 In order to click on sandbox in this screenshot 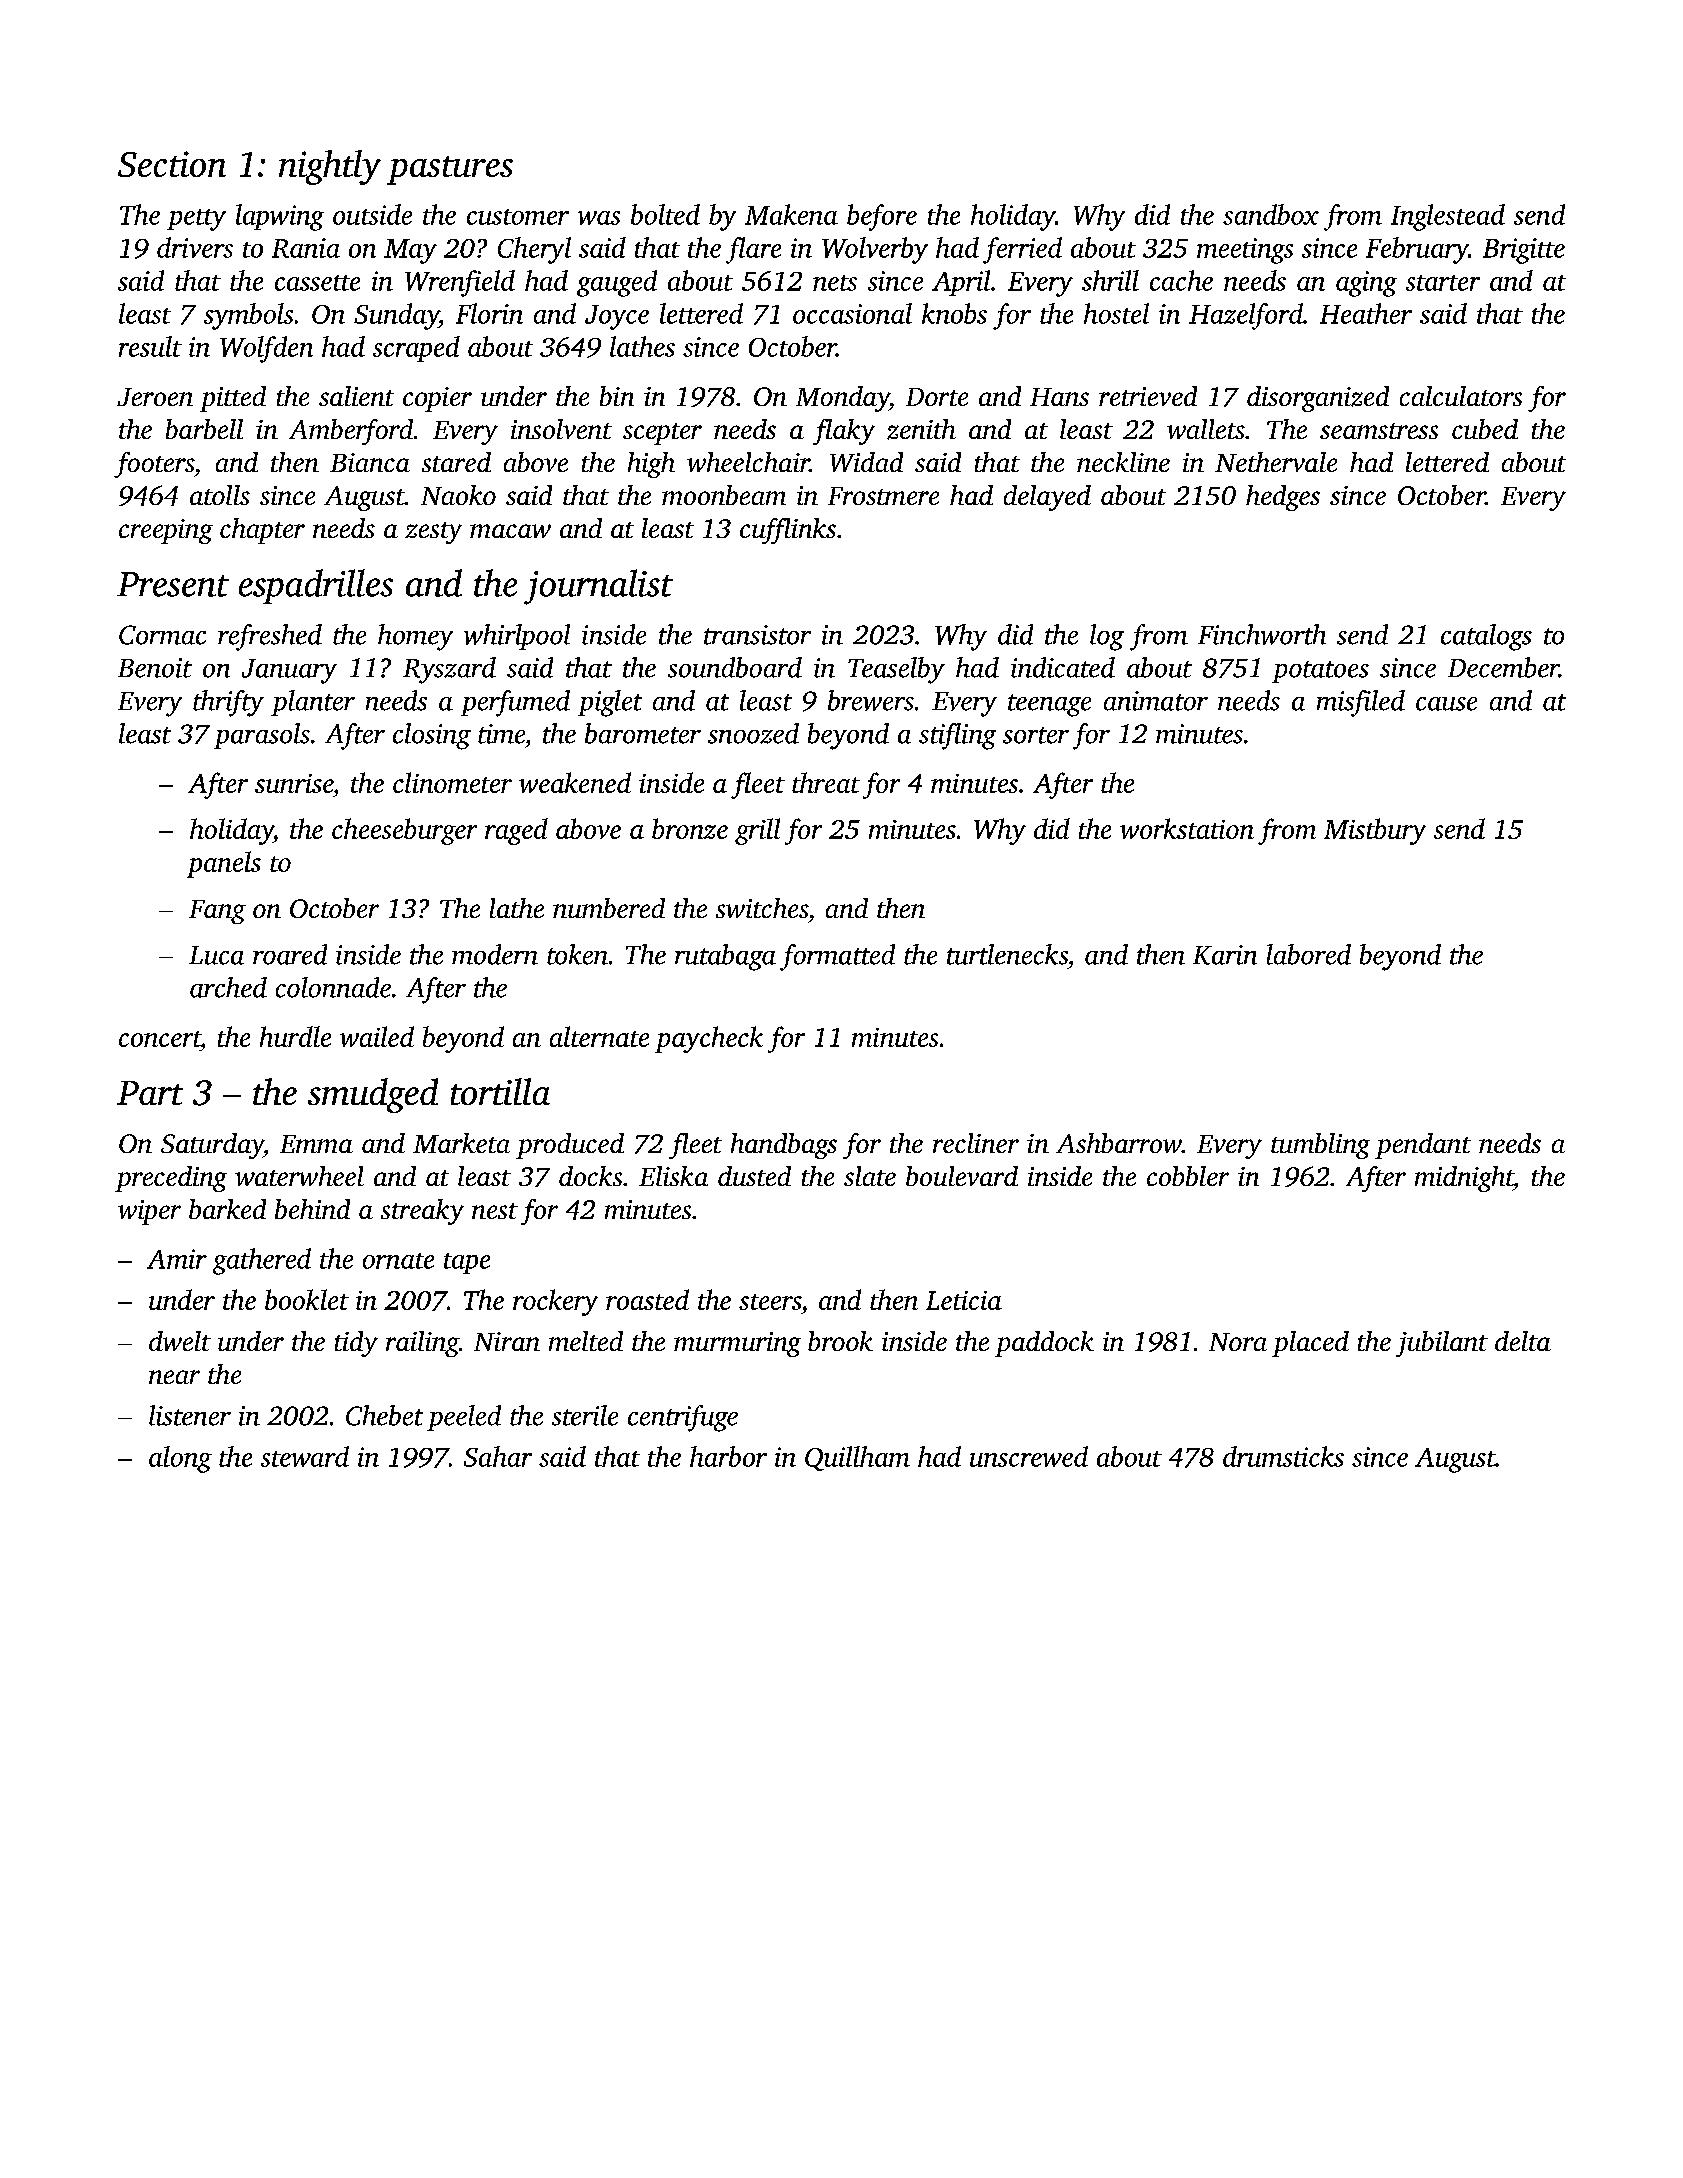, I will do `click(1271, 214)`.
